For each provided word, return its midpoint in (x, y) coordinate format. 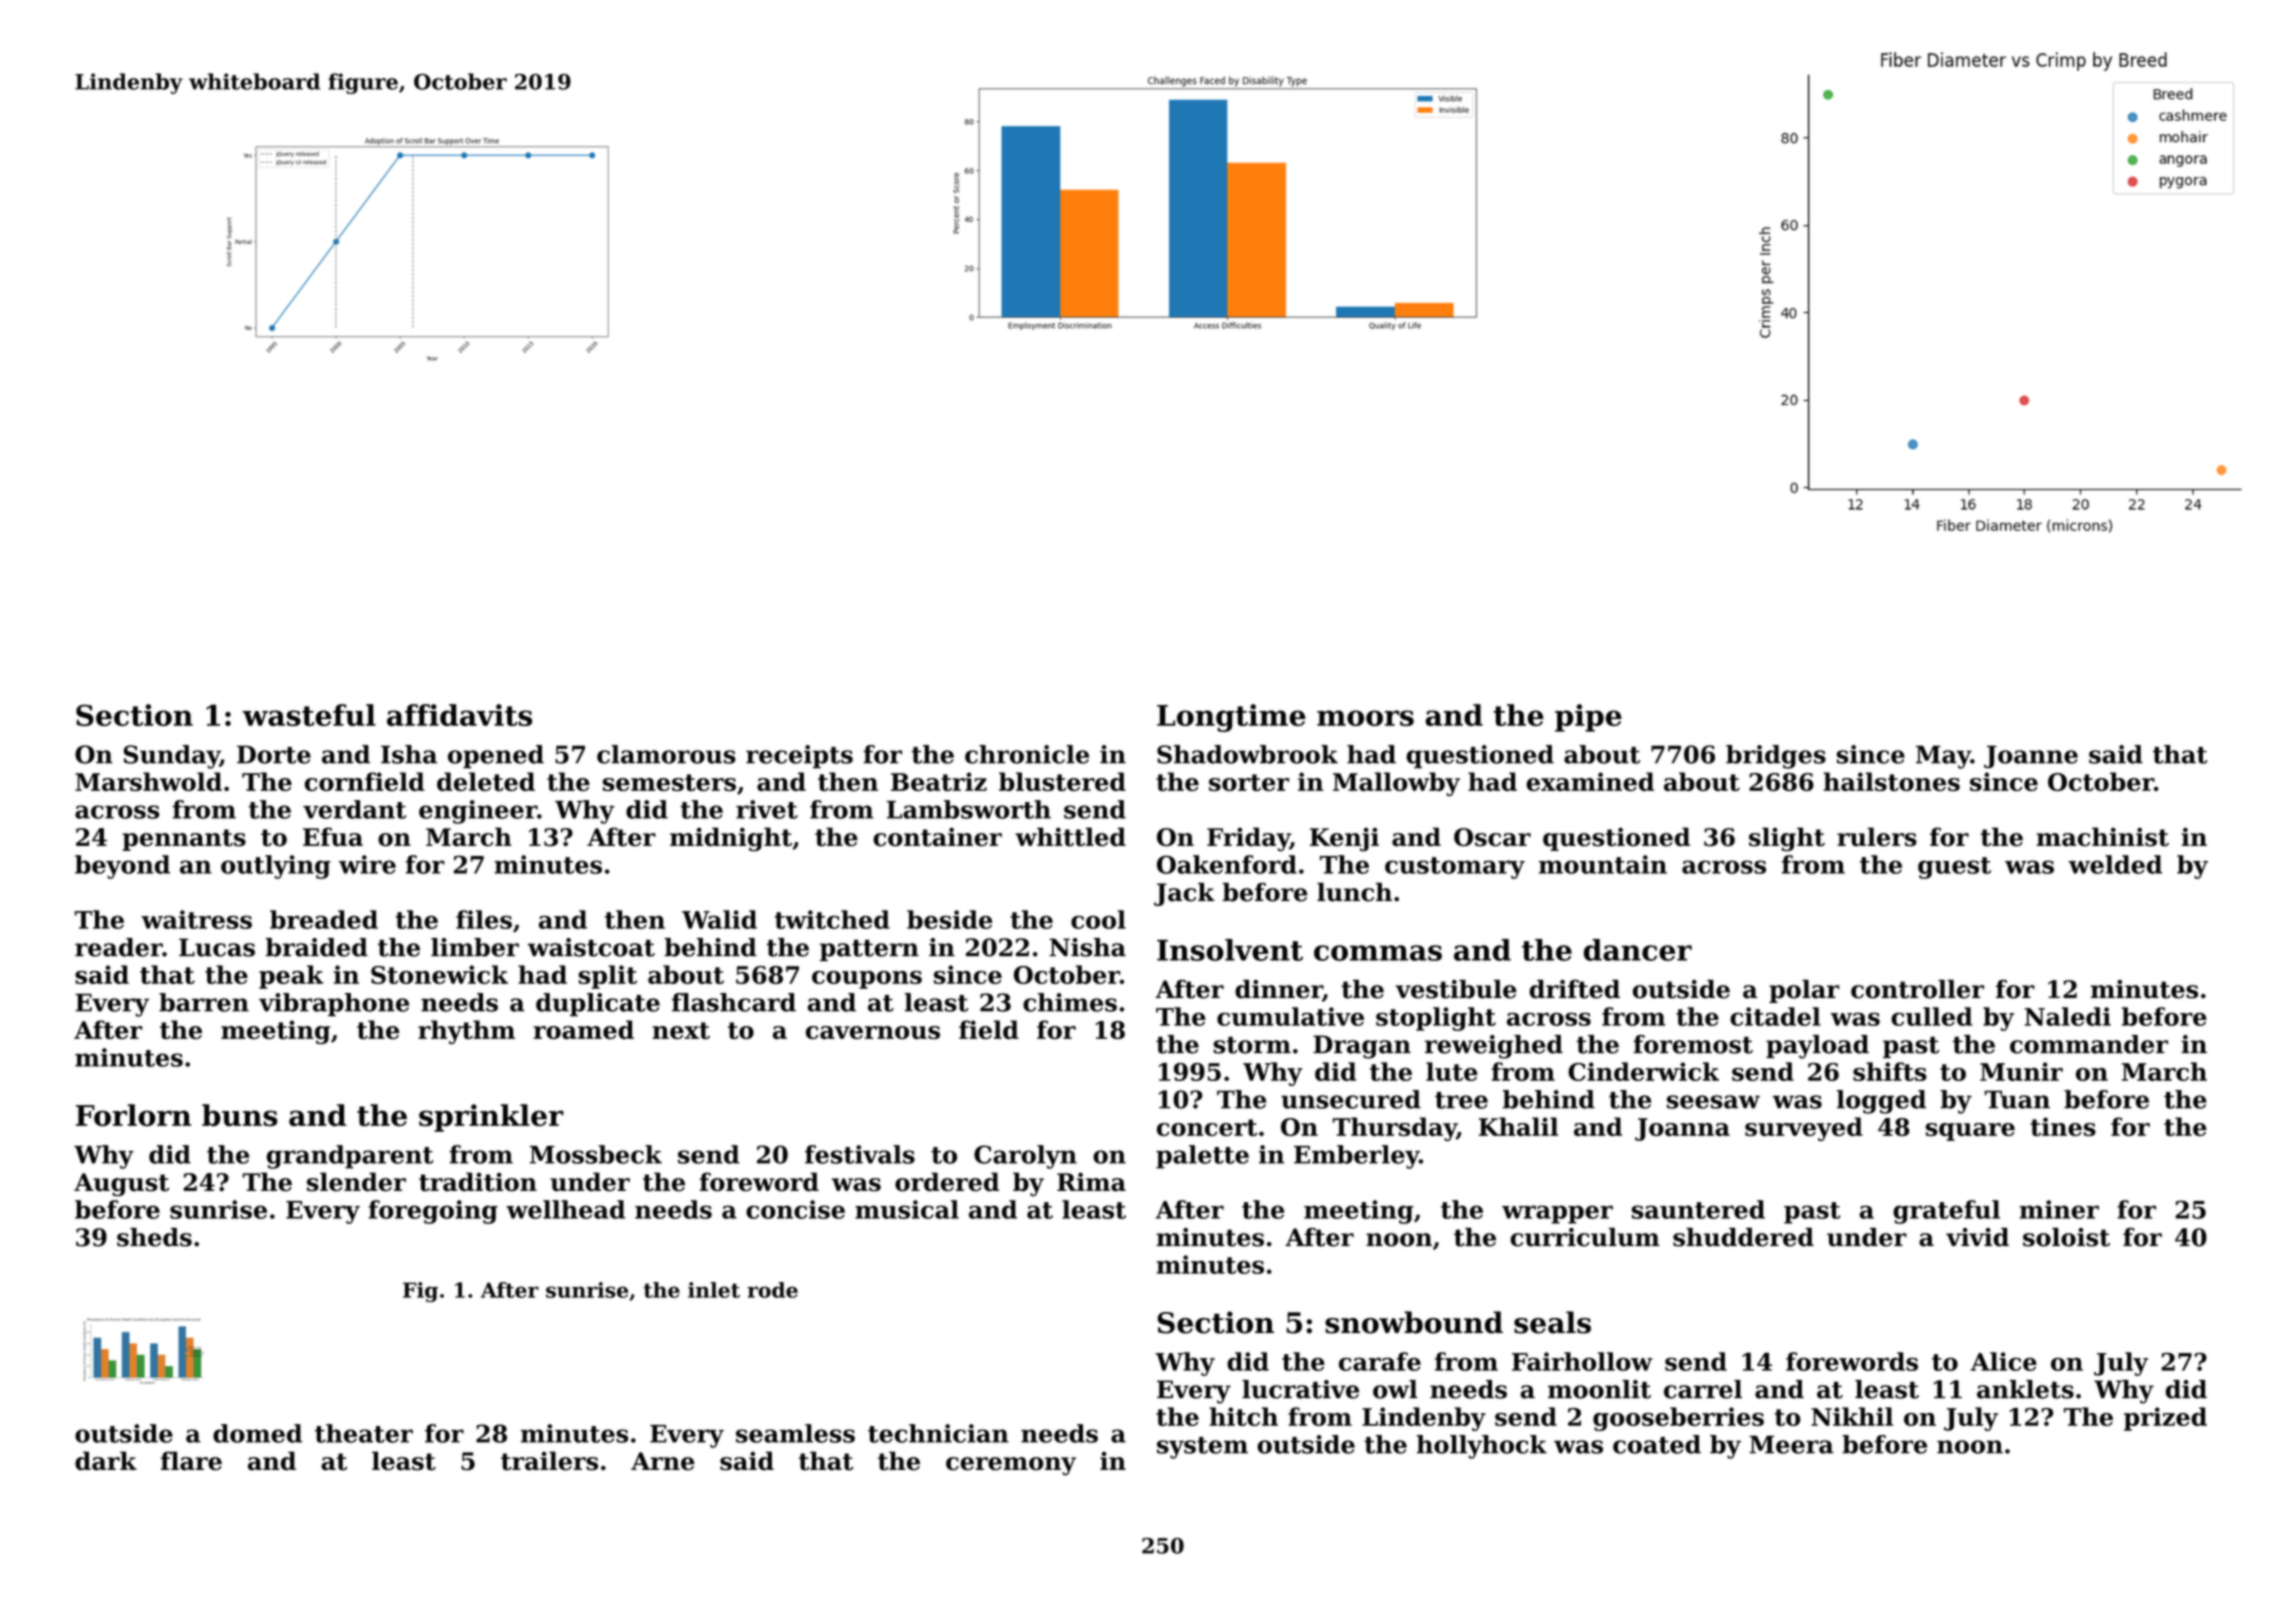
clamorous (666, 754)
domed (257, 1433)
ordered (947, 1182)
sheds (154, 1237)
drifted (1574, 989)
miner (2059, 1209)
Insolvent (1230, 950)
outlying (276, 867)
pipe (1588, 718)
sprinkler (491, 1118)
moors (1365, 718)
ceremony (1011, 1466)
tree (1461, 1100)
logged (1881, 1102)
